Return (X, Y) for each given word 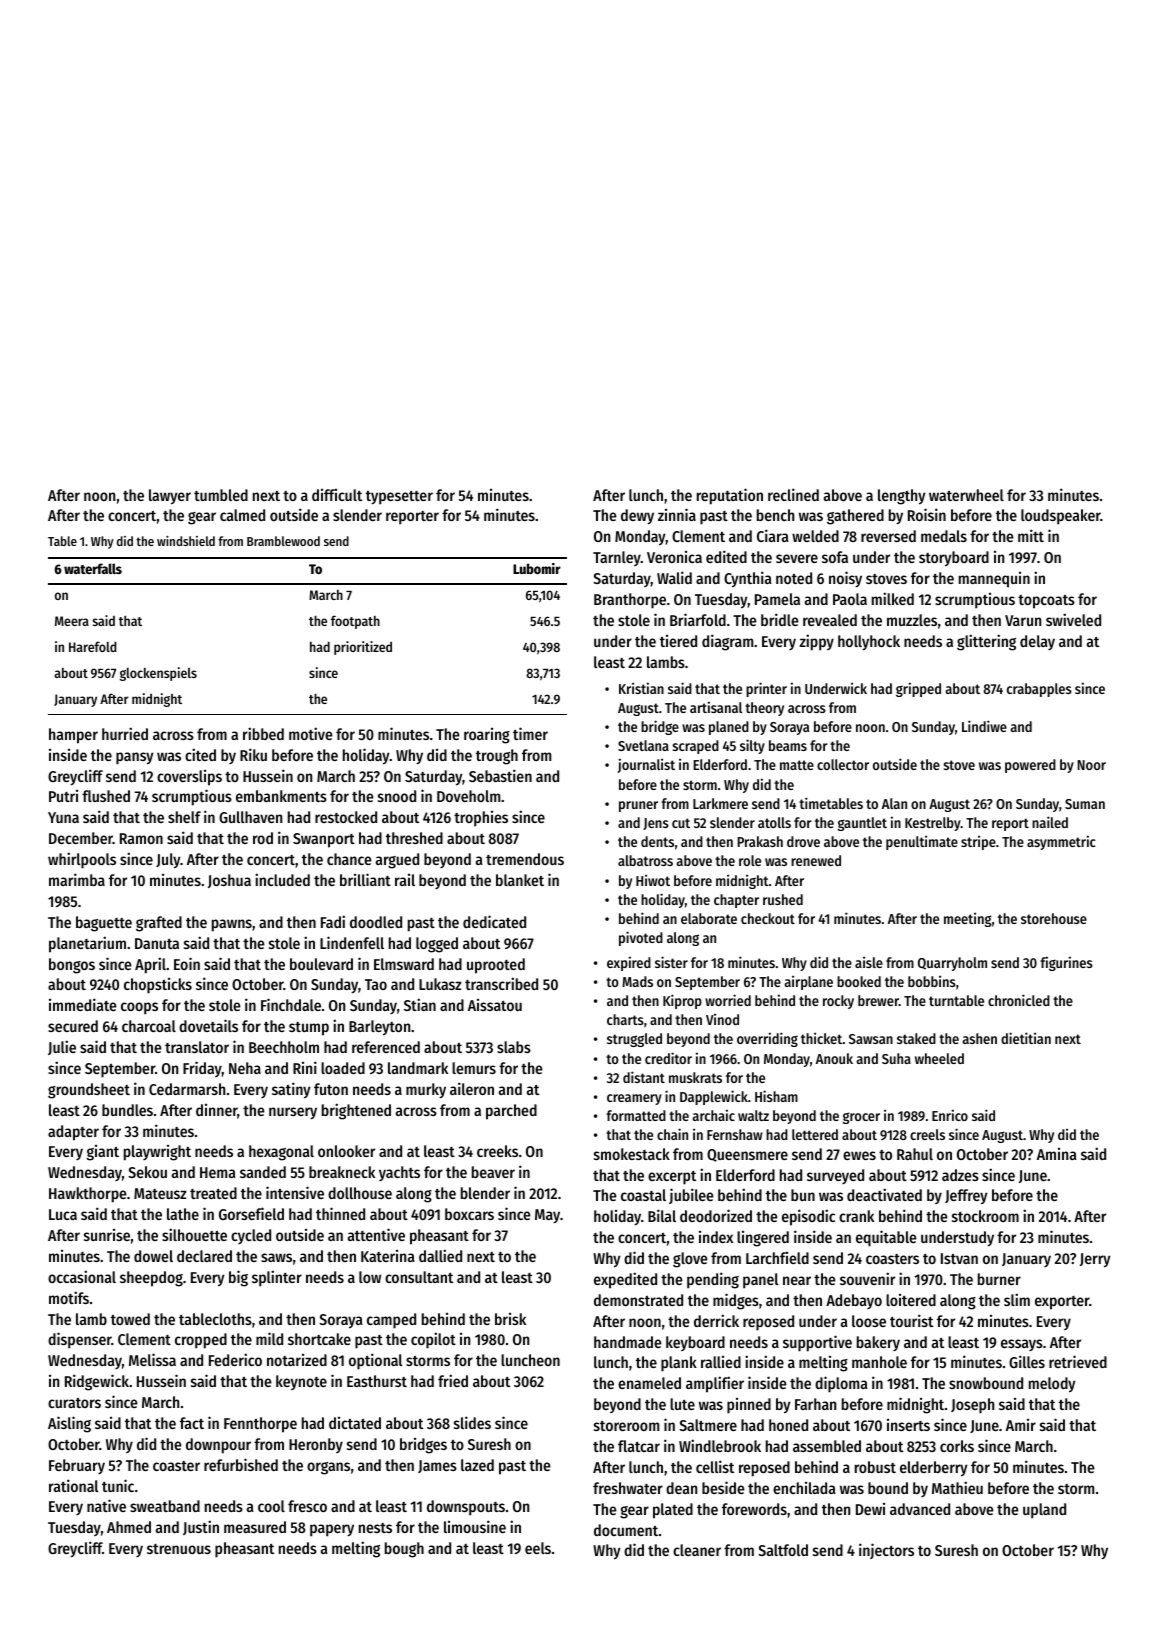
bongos (72, 966)
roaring (487, 736)
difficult (337, 495)
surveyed (835, 1176)
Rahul (915, 1154)
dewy (637, 516)
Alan (894, 803)
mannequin (994, 580)
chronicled (1019, 1000)
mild (269, 1338)
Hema (218, 1172)
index (716, 1237)
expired (629, 963)
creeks (497, 1151)
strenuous (179, 1549)
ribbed (263, 733)
